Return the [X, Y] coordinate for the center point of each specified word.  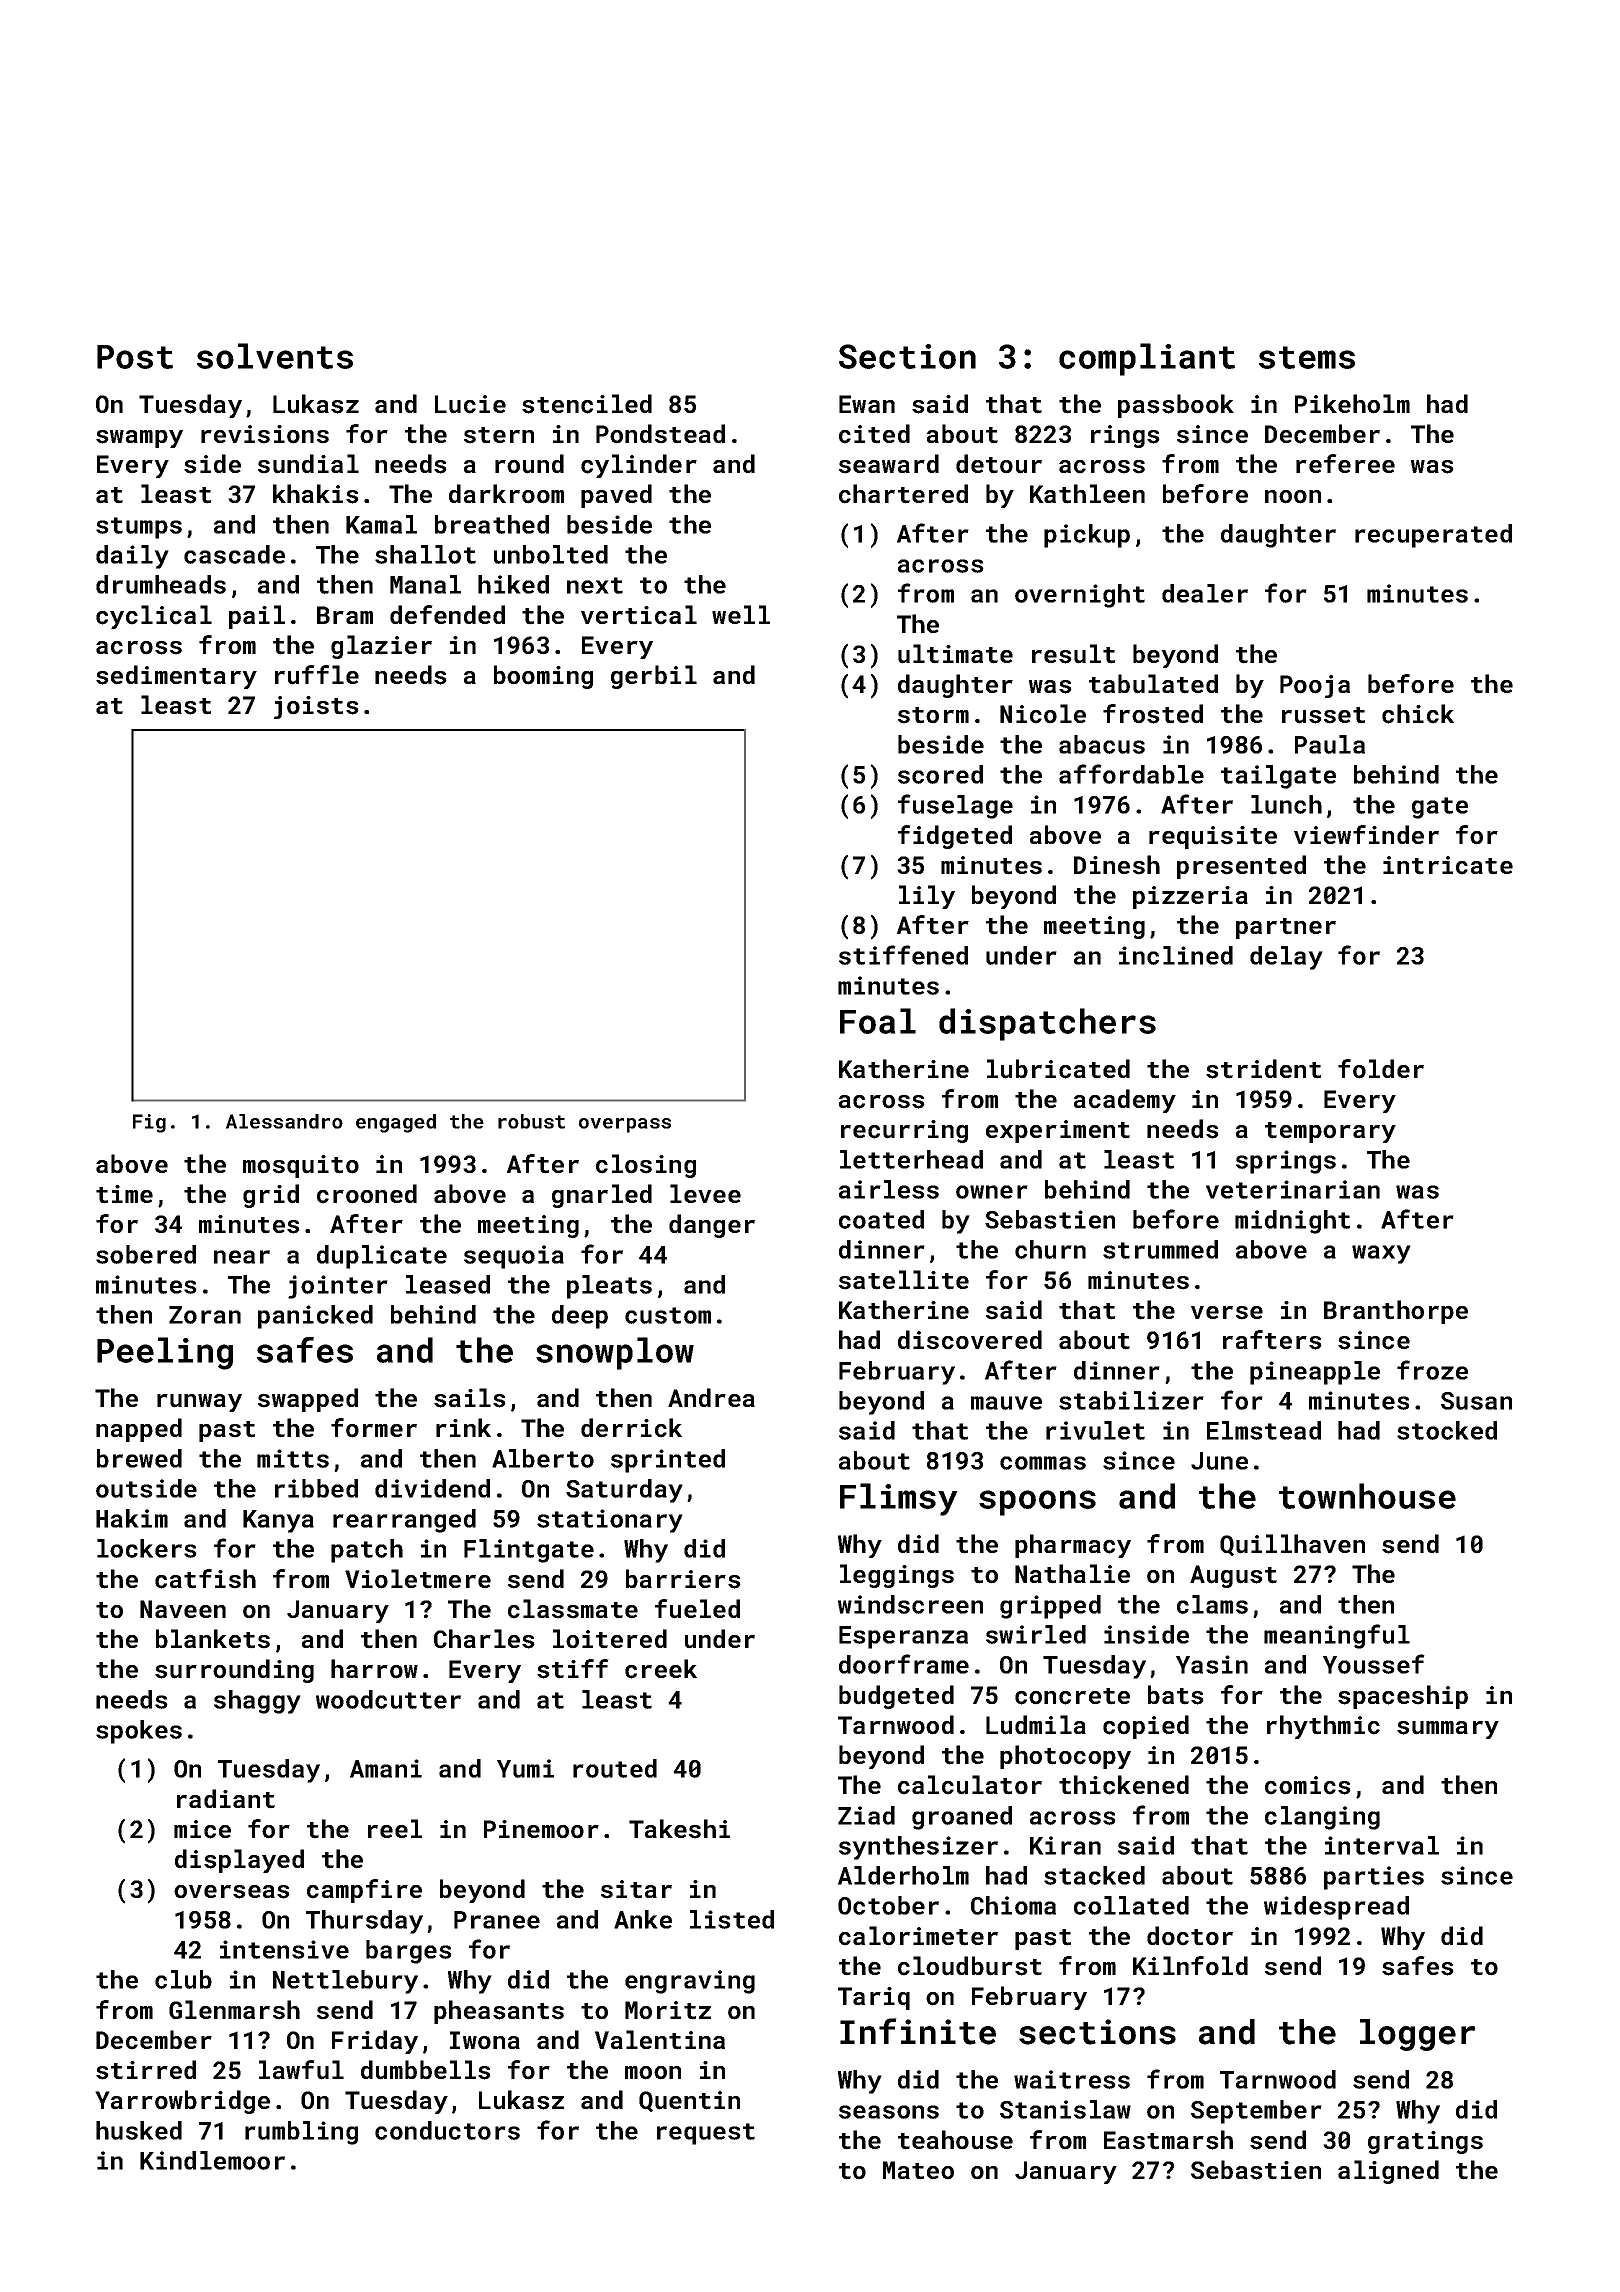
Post [135, 357]
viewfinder [1366, 834]
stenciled [587, 404]
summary [1448, 1730]
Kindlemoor [212, 2160]
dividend [432, 1488]
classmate [573, 1609]
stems [1307, 357]
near [242, 1257]
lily [927, 897]
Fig [149, 1123]
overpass [625, 1125]
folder [1381, 1069]
